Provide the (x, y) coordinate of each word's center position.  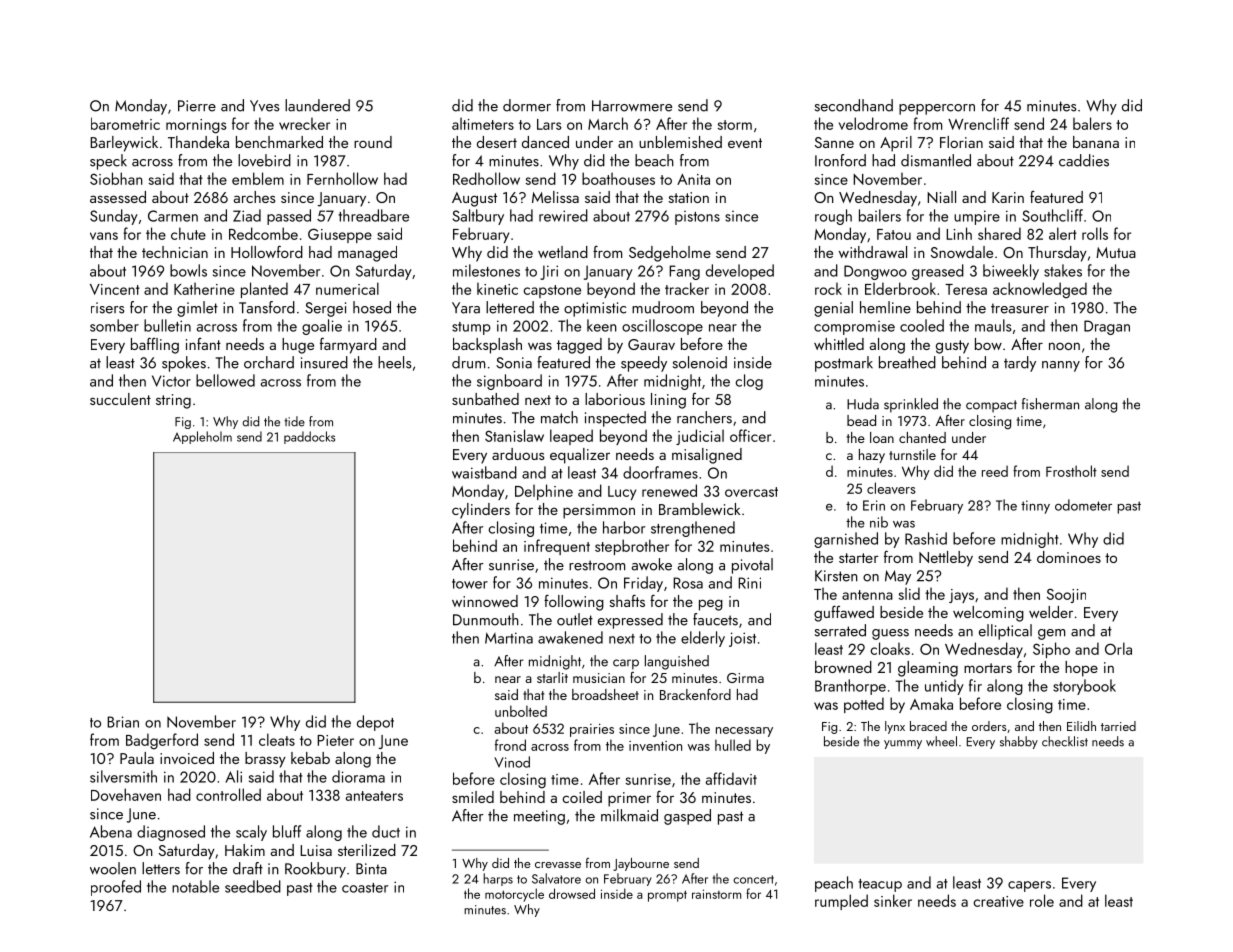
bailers (880, 215)
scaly (251, 833)
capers (1029, 886)
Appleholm (202, 437)
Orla (1118, 648)
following (574, 602)
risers (107, 308)
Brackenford (695, 694)
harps (498, 879)
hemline (885, 307)
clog (749, 382)
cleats (277, 739)
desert (497, 142)
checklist (1065, 741)
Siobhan (116, 178)
